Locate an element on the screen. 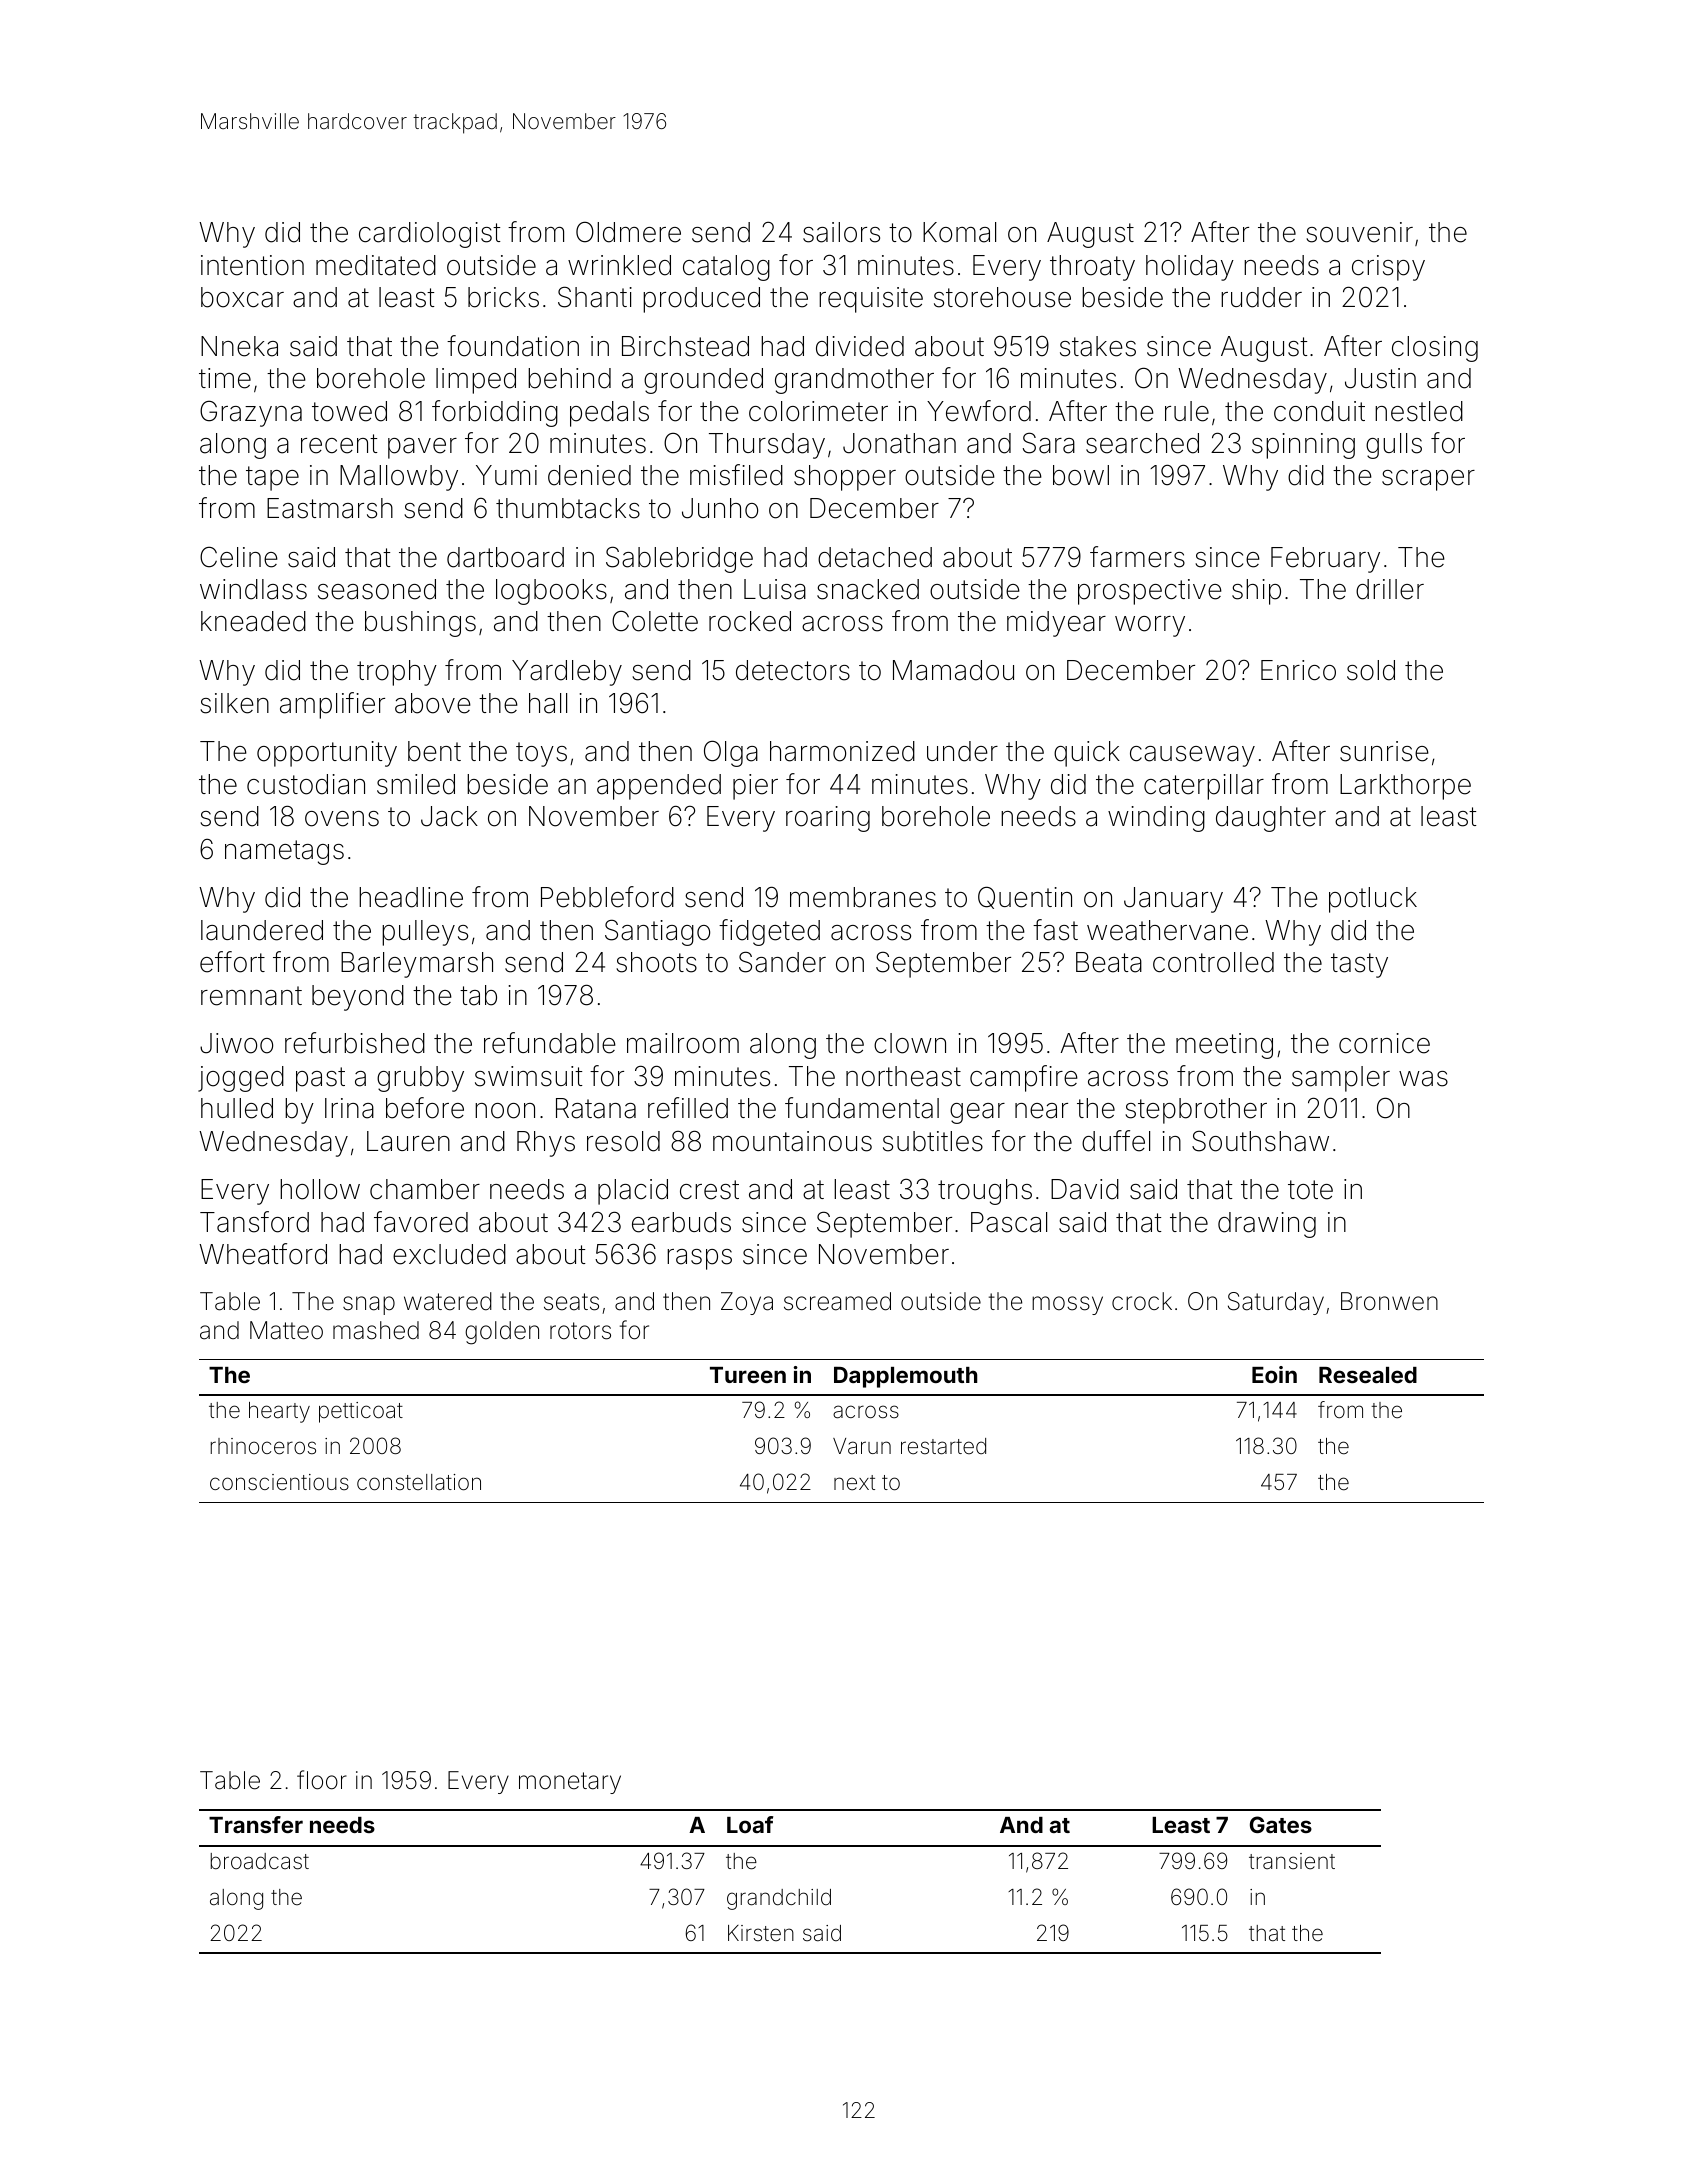 This screenshot has width=1683, height=2178. Loaf is located at coordinates (750, 1824).
